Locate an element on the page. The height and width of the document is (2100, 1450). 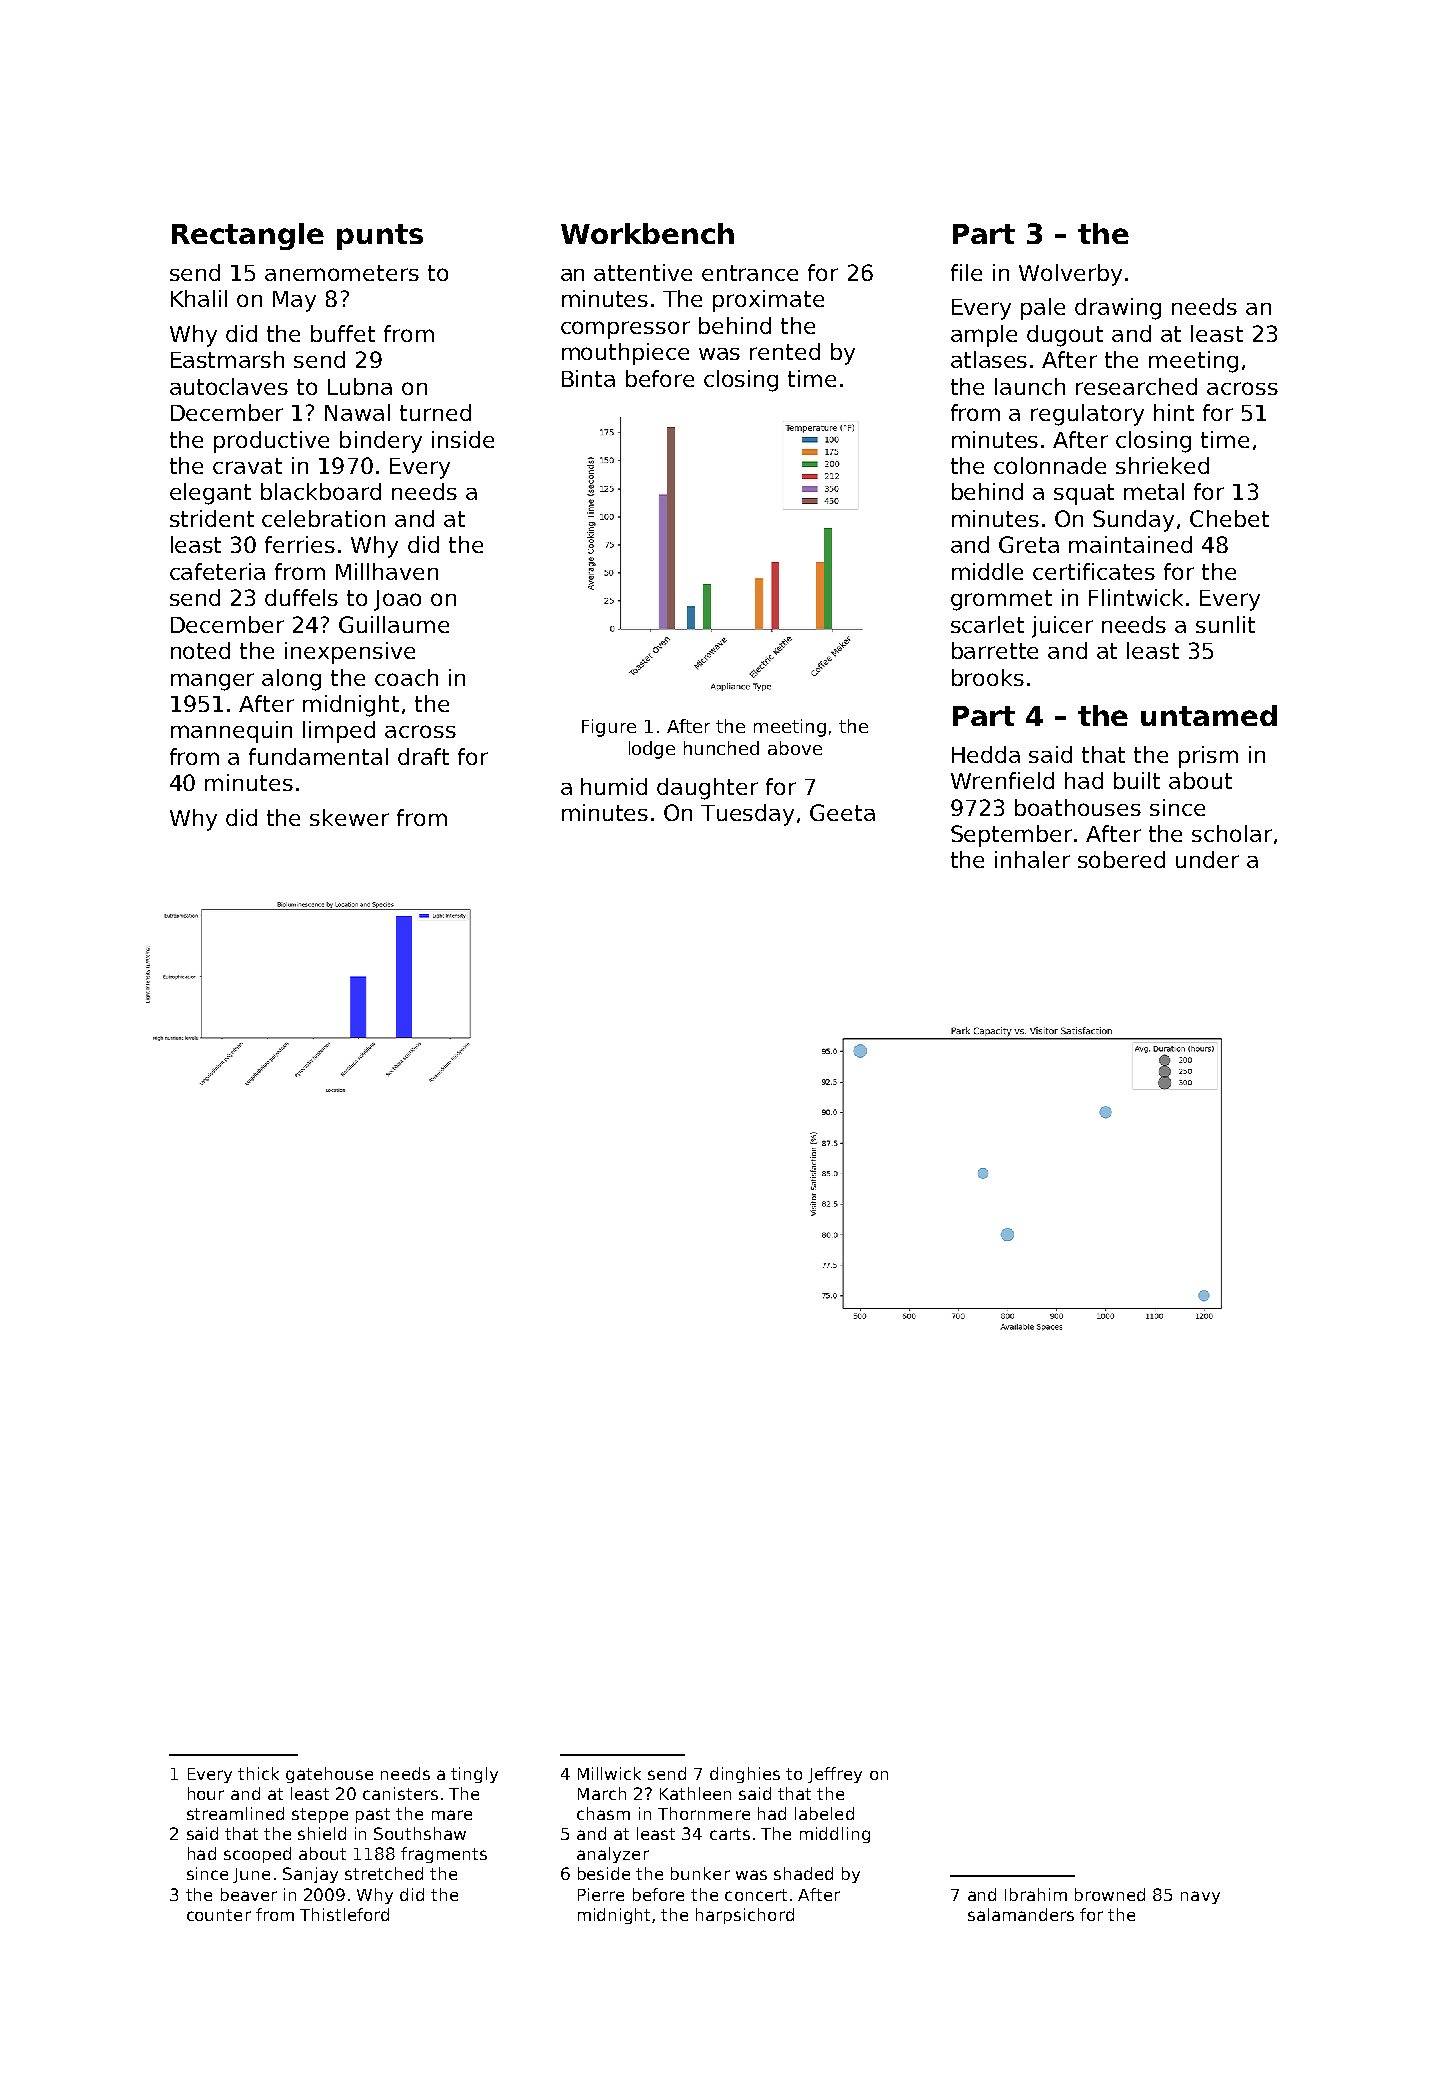
concert is located at coordinates (756, 1895).
